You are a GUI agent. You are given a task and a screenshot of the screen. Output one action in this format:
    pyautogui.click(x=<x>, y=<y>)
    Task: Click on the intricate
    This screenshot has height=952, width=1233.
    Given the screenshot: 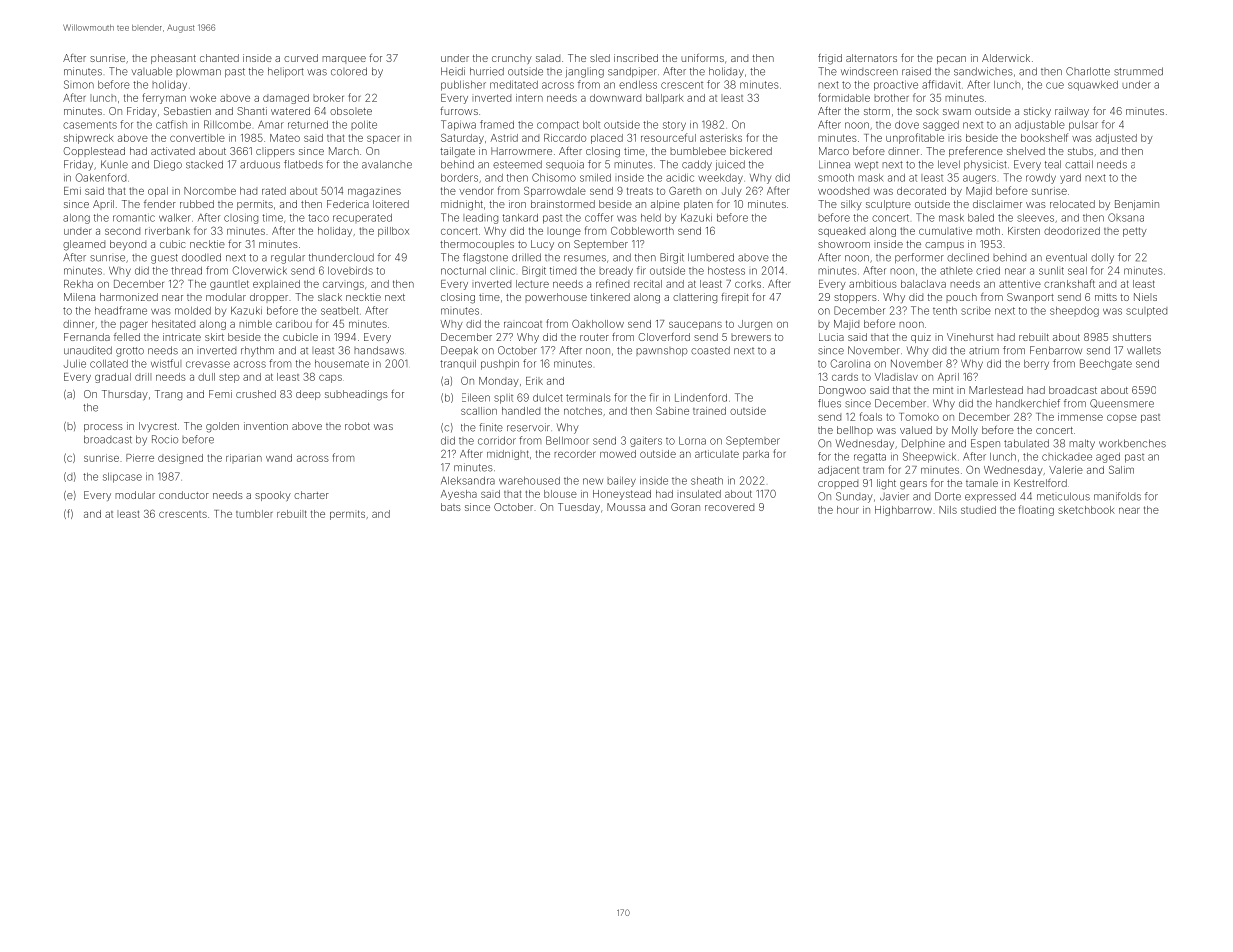 What is the action you would take?
    pyautogui.click(x=182, y=337)
